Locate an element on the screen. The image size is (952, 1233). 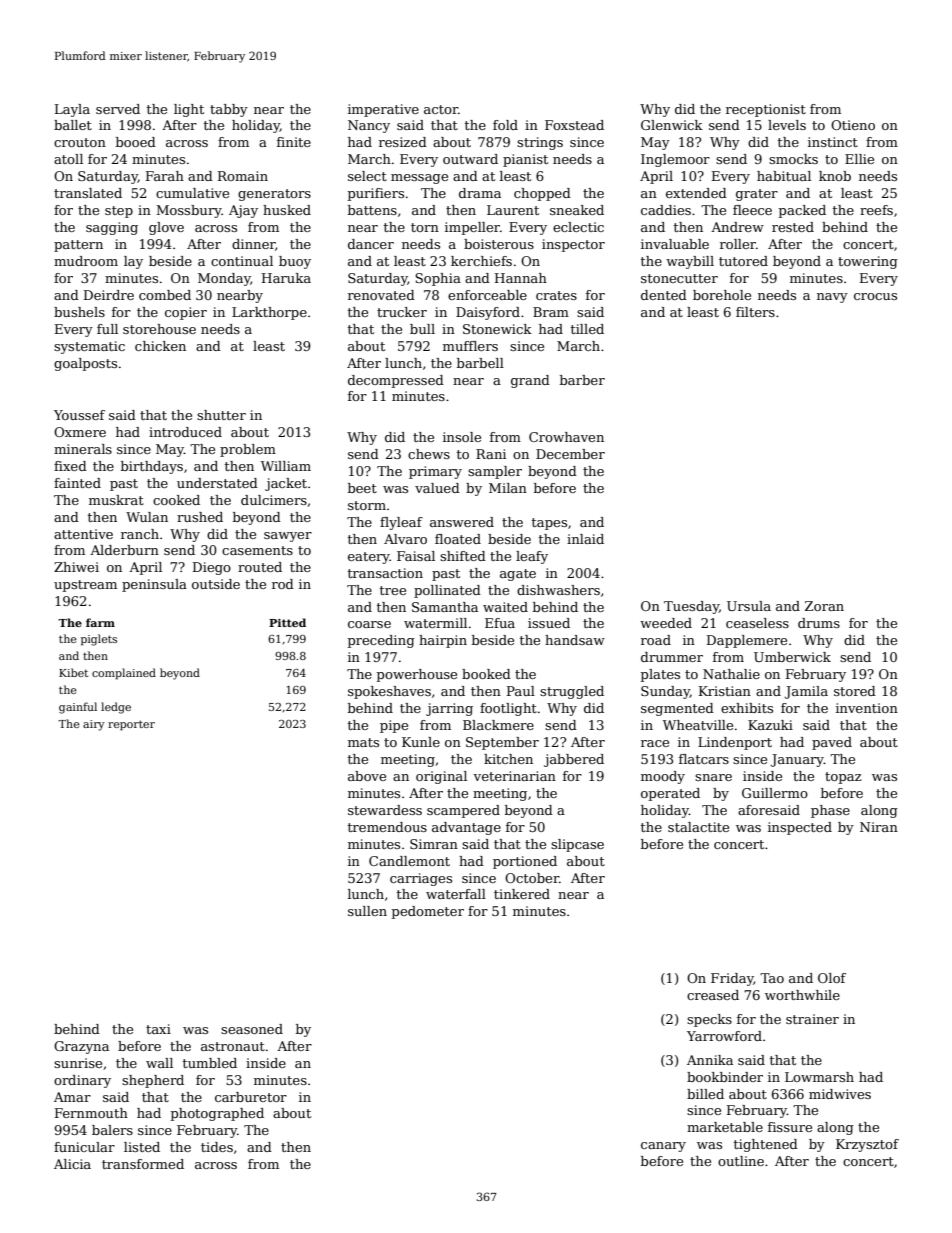
Guillermo is located at coordinates (775, 793).
